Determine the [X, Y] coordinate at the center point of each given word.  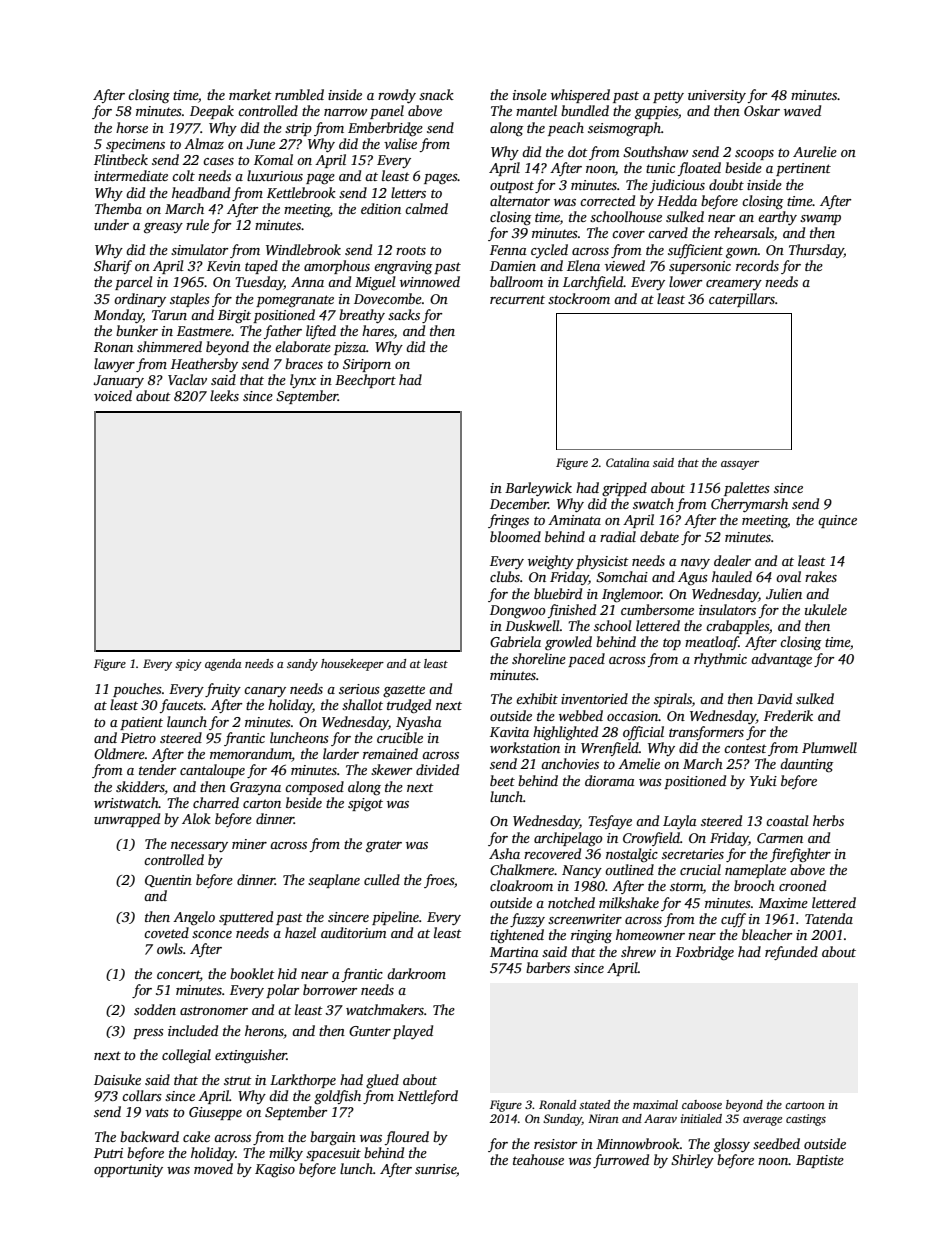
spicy [188, 665]
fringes [508, 521]
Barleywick [538, 489]
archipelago [568, 839]
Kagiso [275, 1170]
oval [788, 576]
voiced [113, 395]
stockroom [579, 298]
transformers [706, 733]
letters [408, 192]
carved [668, 232]
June [260, 144]
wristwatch [126, 802]
